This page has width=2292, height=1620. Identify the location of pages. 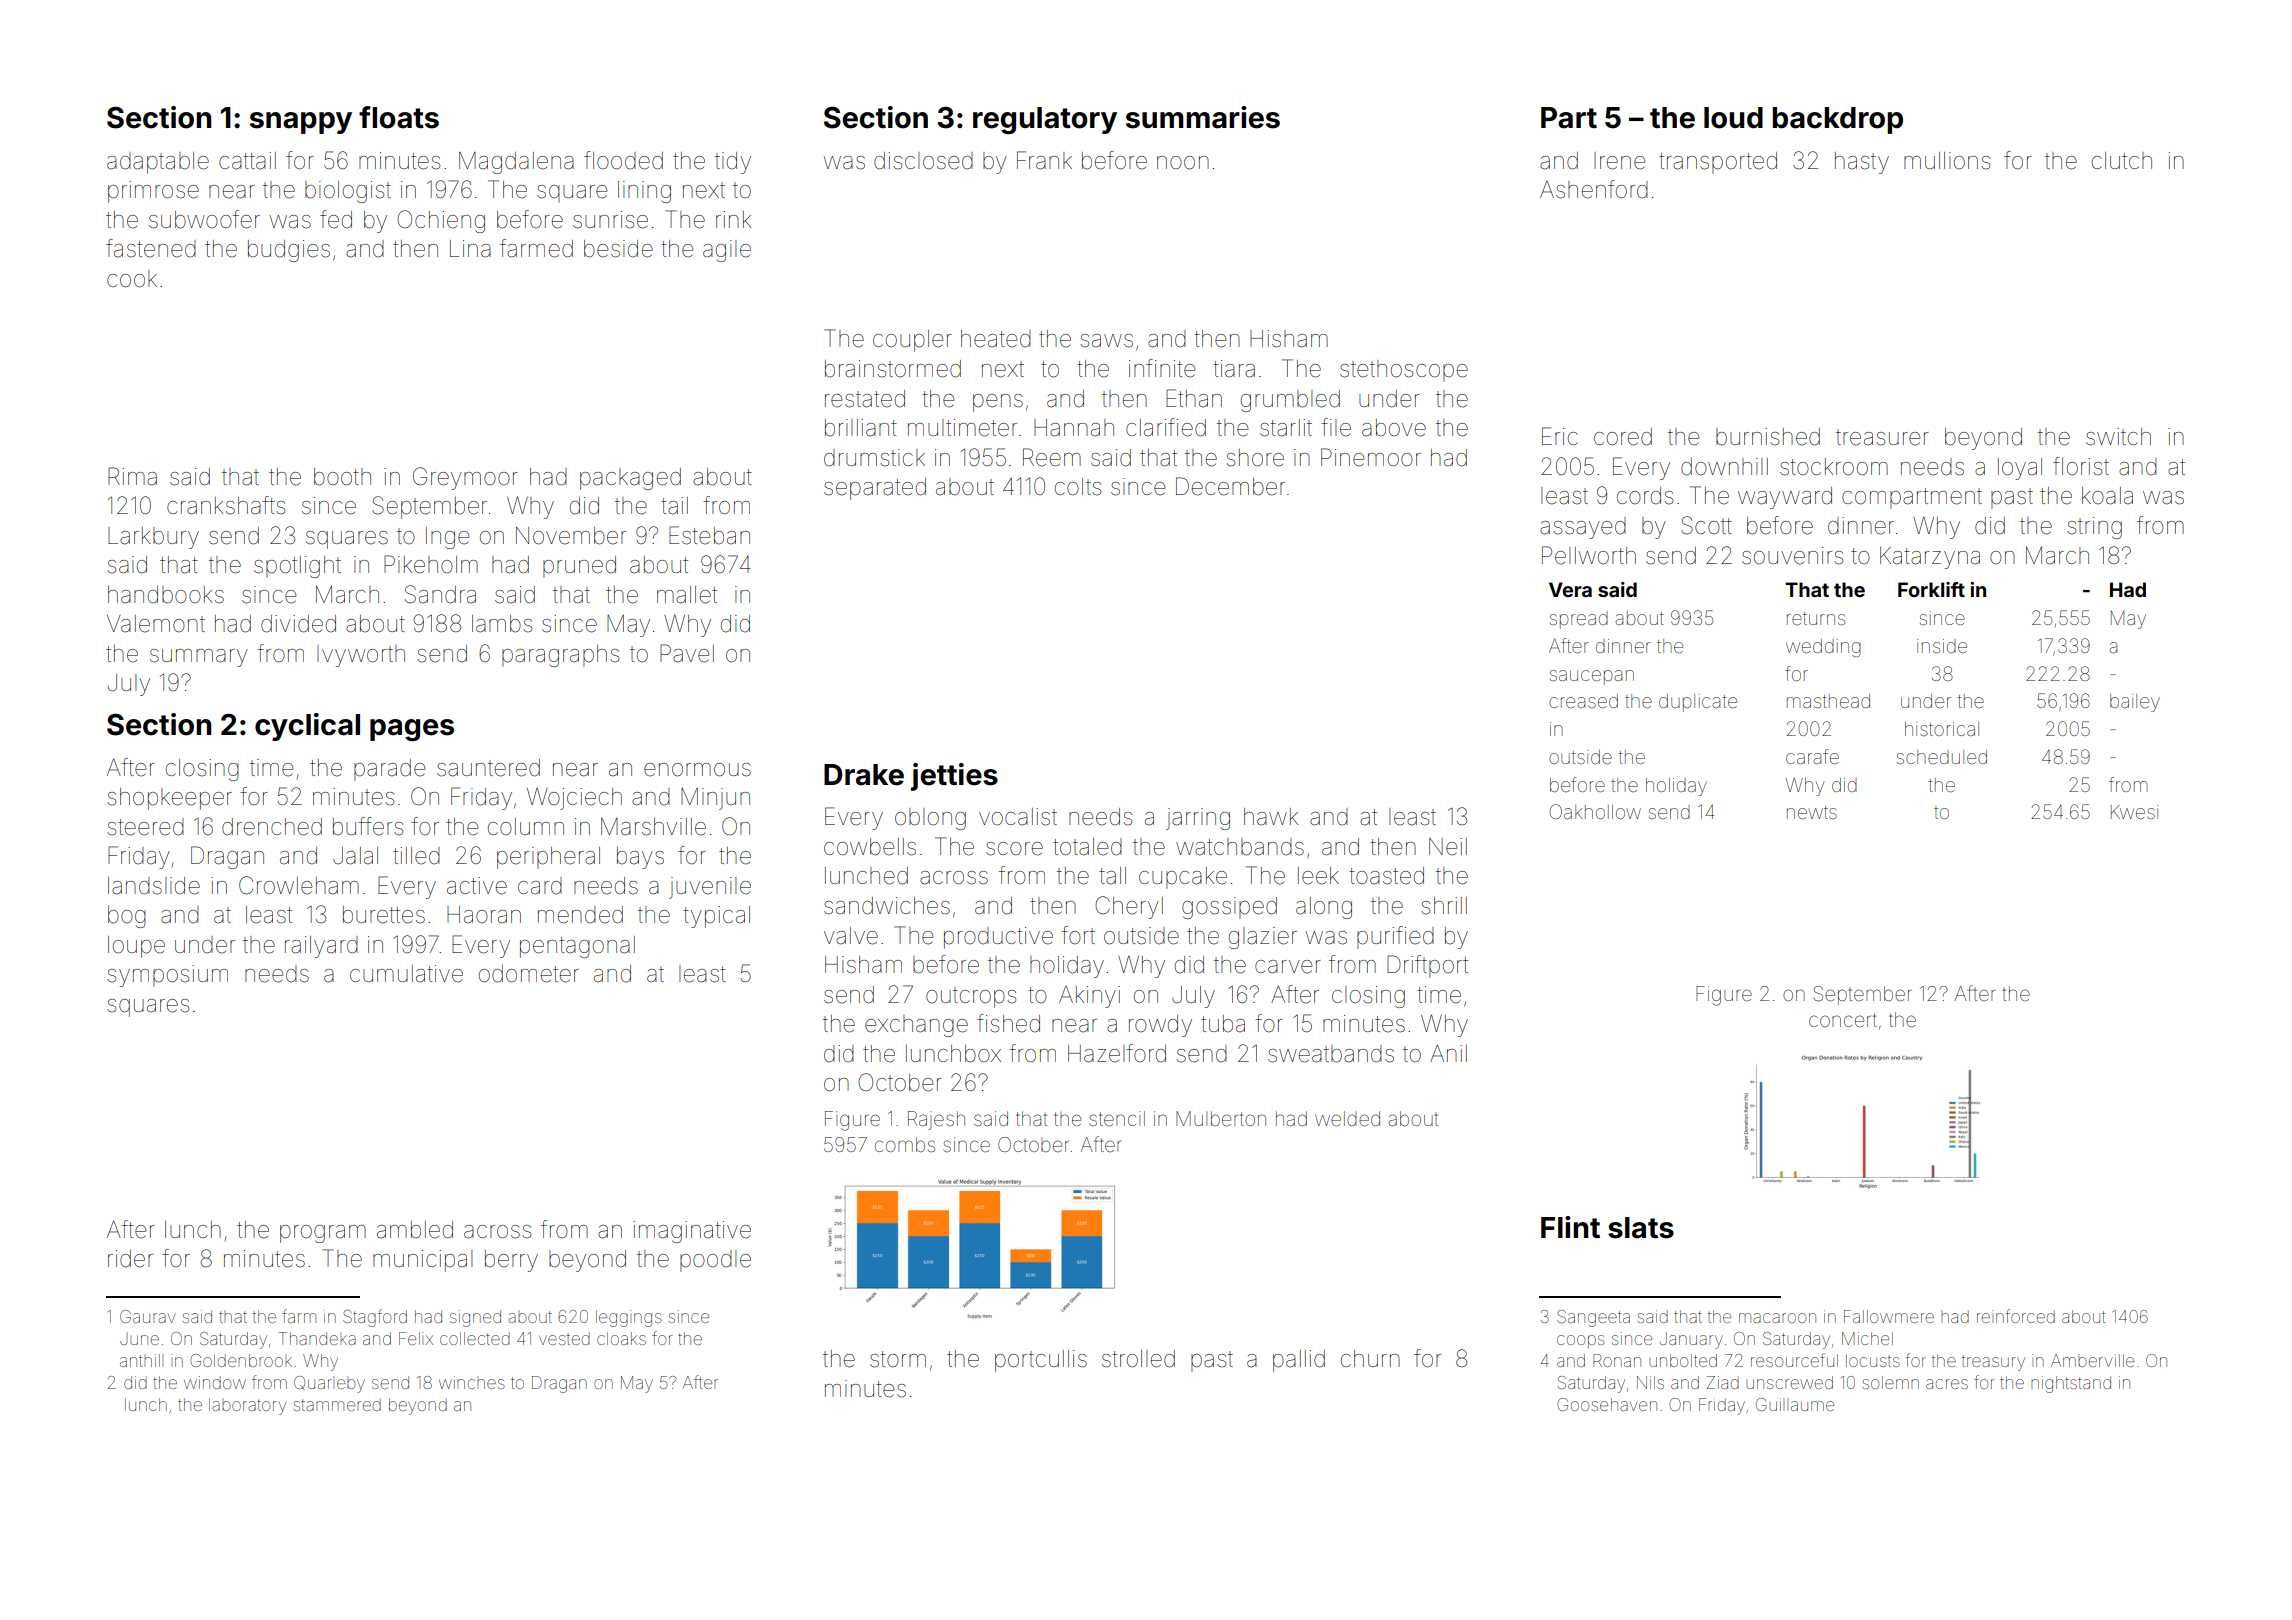
(412, 730).
